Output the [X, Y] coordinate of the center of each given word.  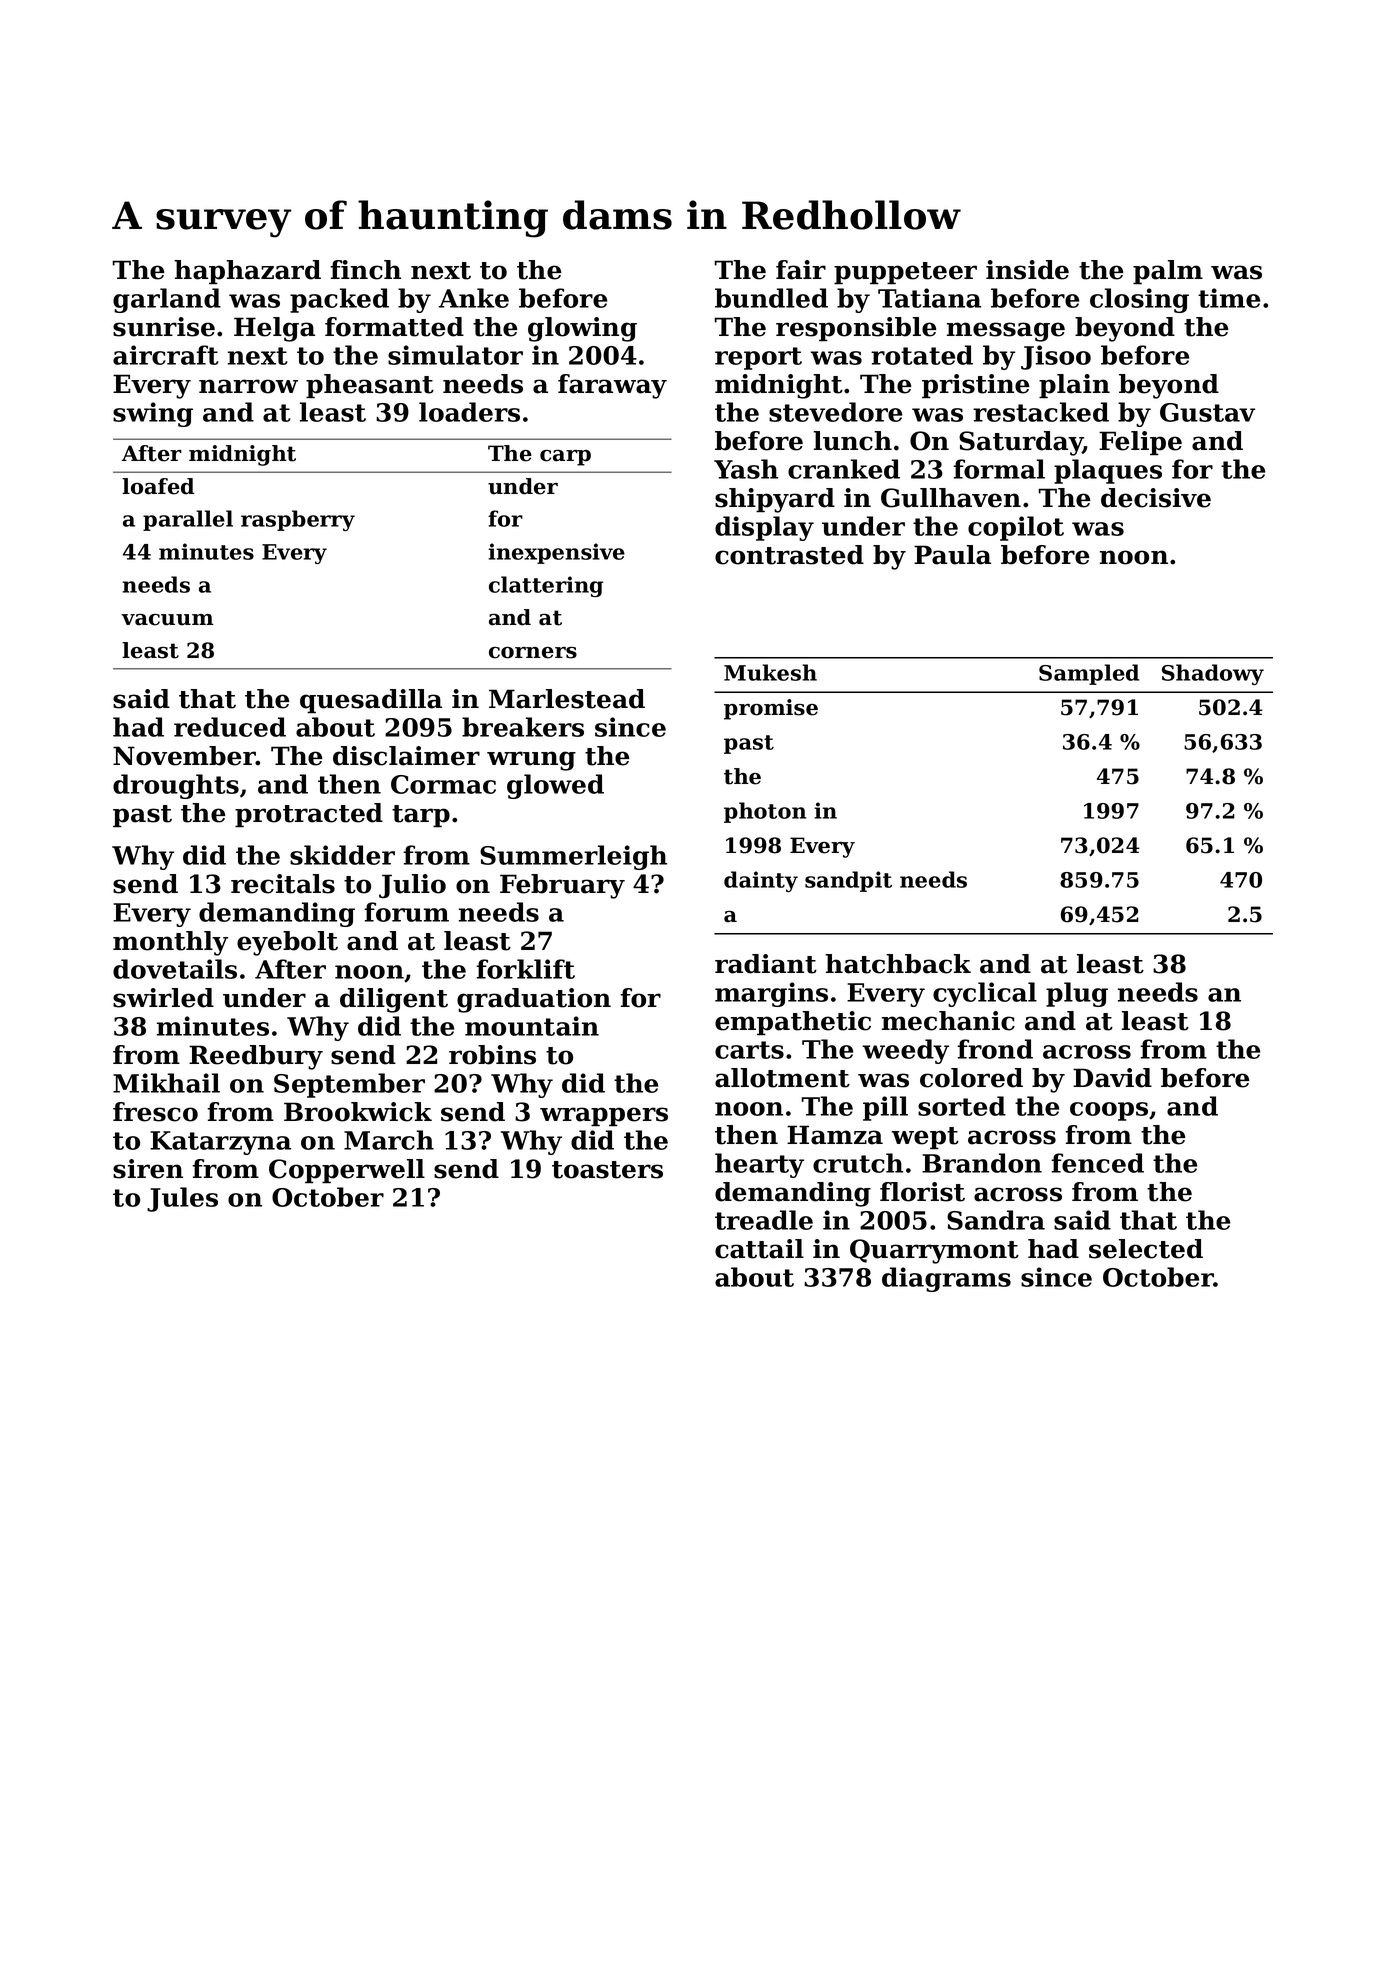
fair [801, 270]
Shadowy [1213, 674]
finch [365, 270]
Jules [182, 1199]
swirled [163, 998]
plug [1077, 994]
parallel [188, 520]
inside [1027, 270]
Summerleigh [573, 857]
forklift [525, 969]
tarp [421, 816]
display [764, 528]
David [1112, 1078]
